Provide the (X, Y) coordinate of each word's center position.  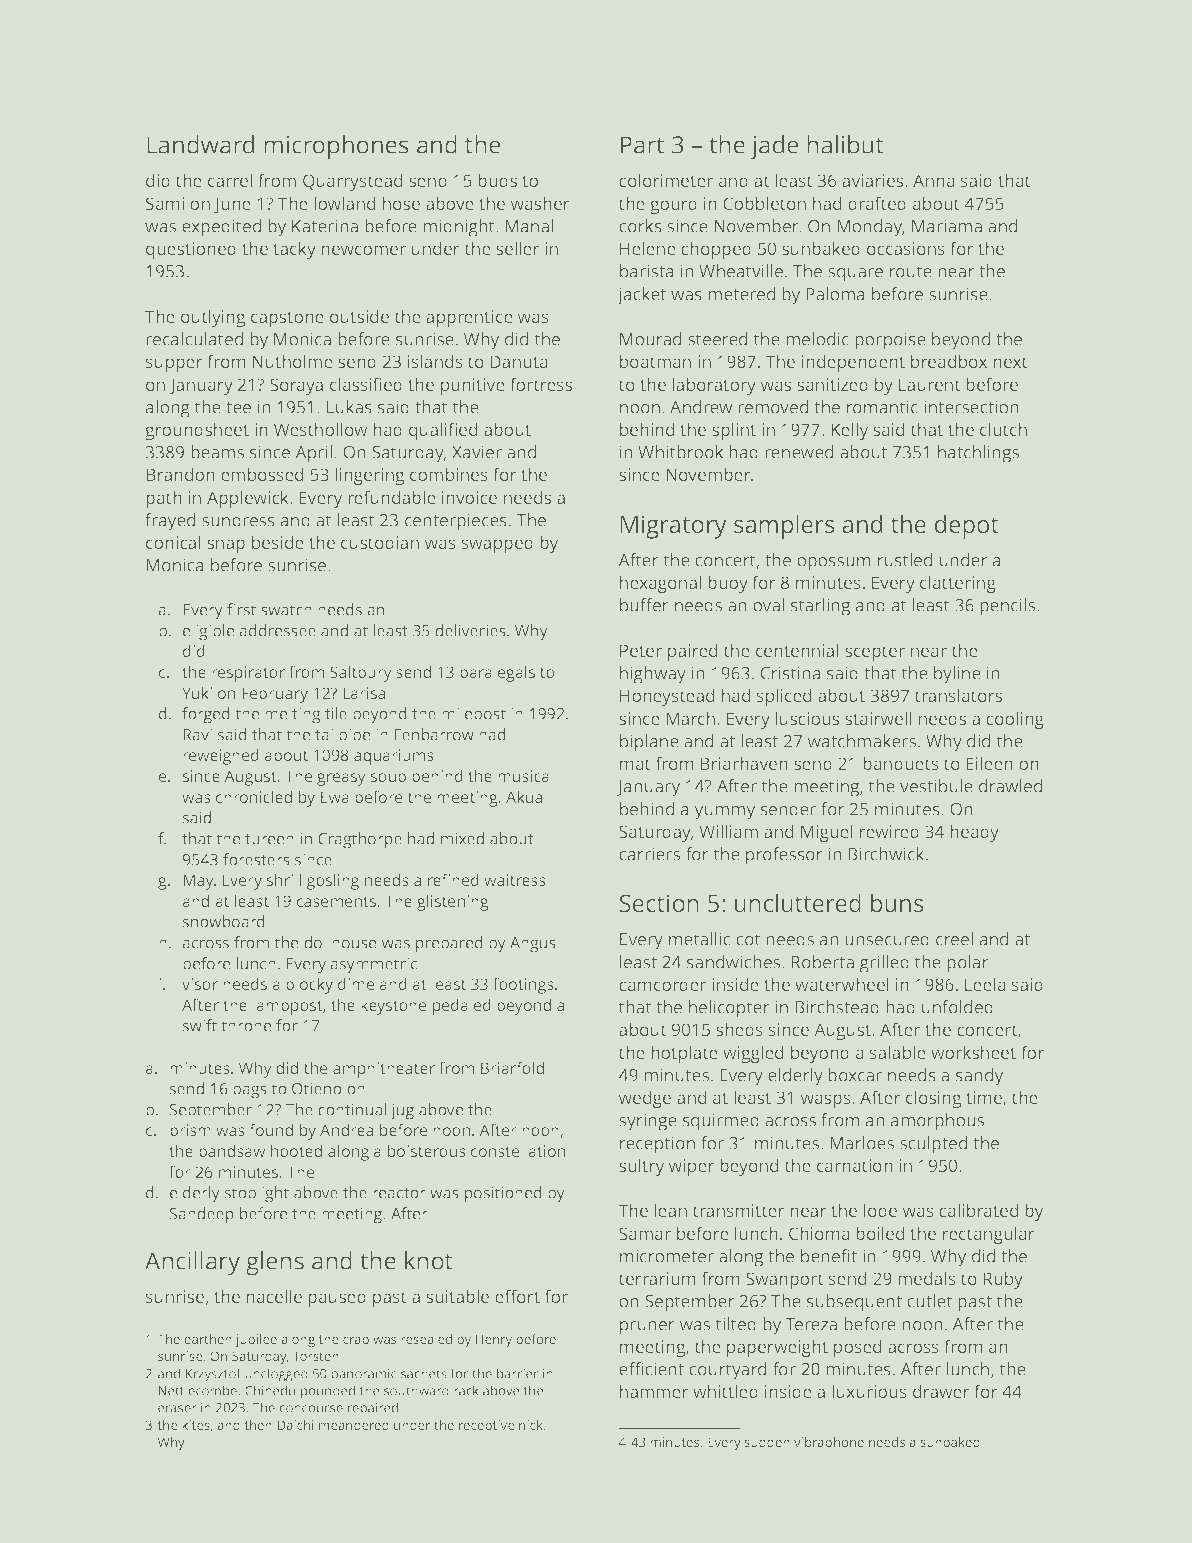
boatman (655, 361)
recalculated (194, 339)
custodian (380, 542)
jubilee (256, 1340)
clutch (1003, 429)
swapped (497, 544)
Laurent (930, 384)
